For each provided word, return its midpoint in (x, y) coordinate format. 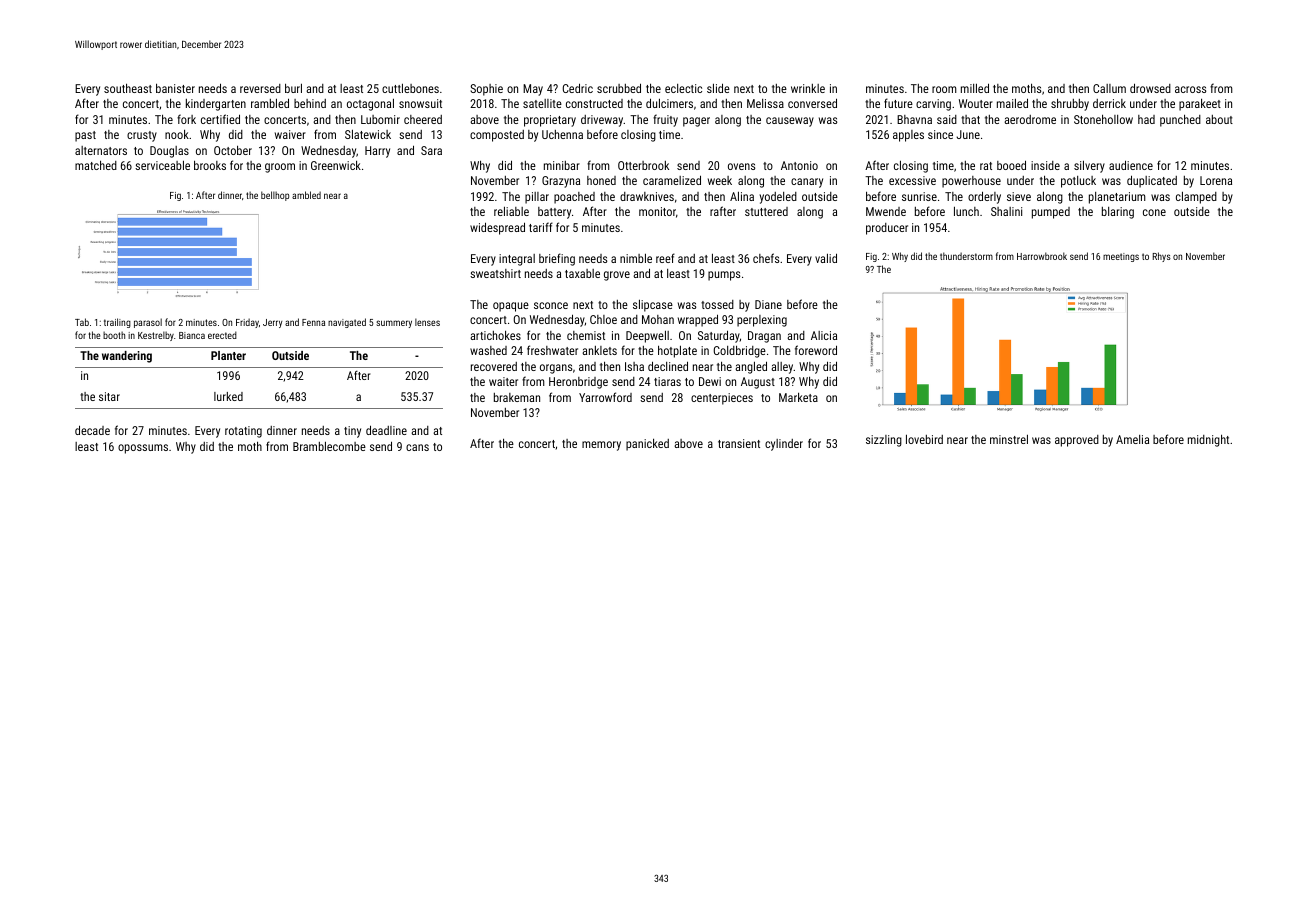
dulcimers (669, 103)
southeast (128, 88)
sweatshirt (495, 273)
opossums (143, 449)
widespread (497, 228)
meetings (1121, 257)
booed (1011, 165)
